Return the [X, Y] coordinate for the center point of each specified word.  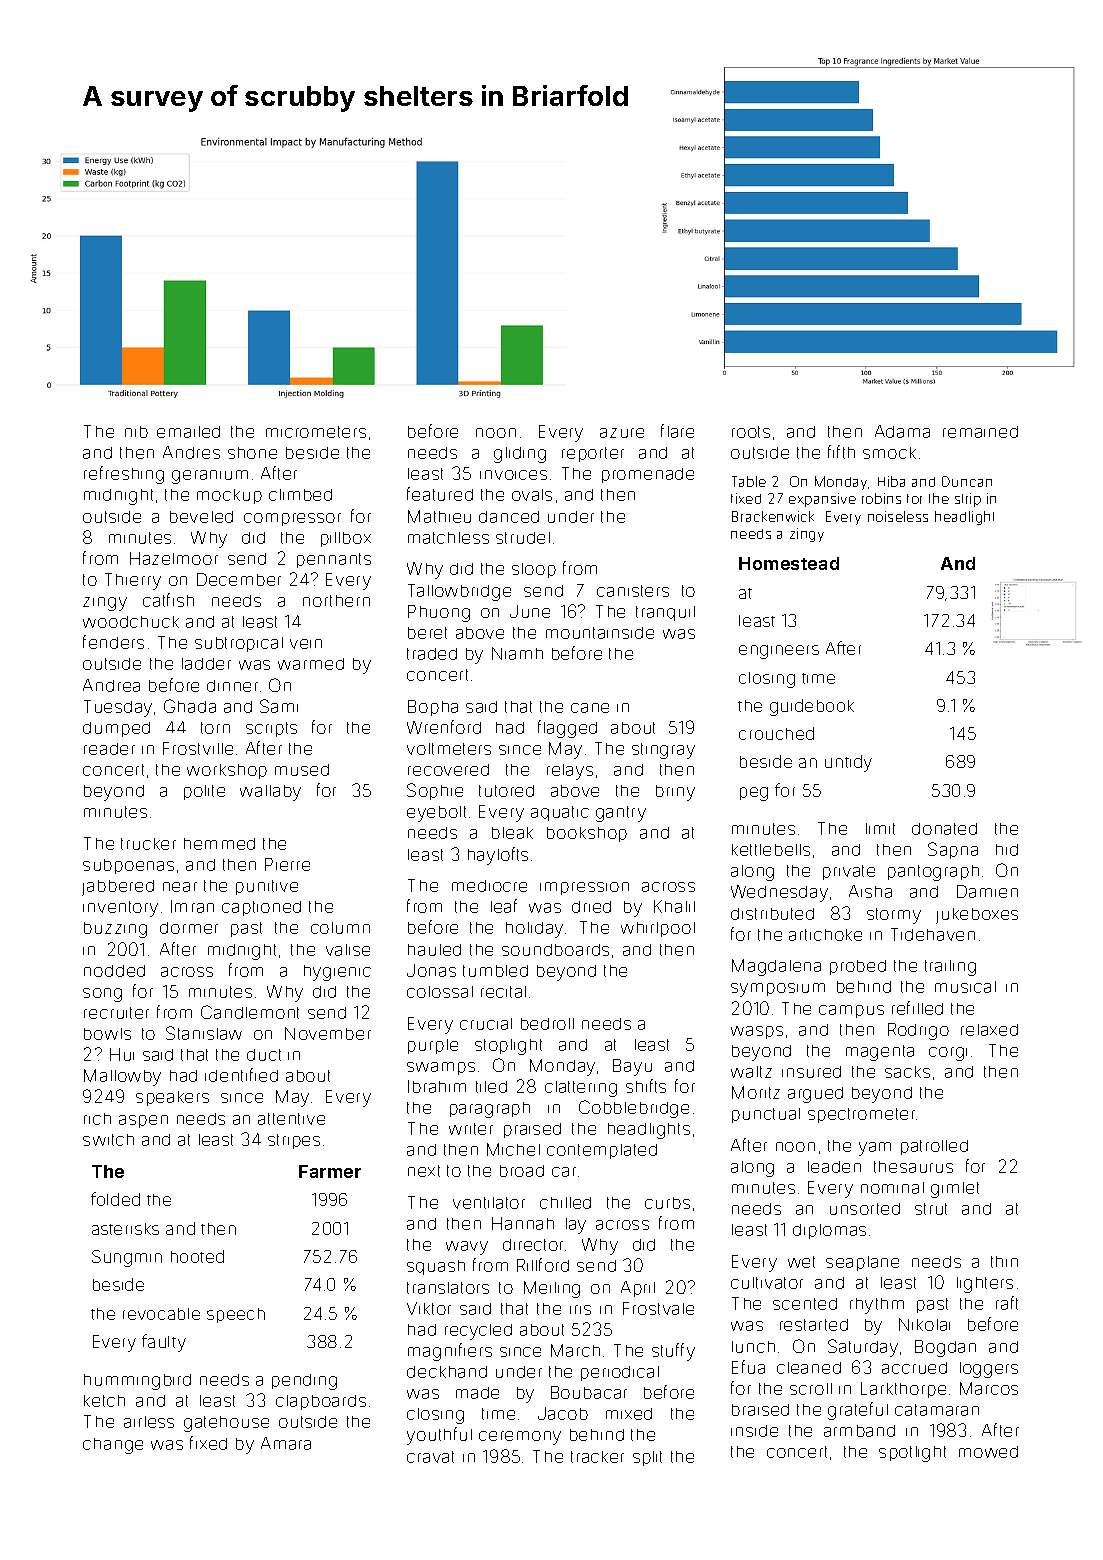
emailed [188, 432]
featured [440, 494]
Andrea [111, 685]
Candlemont [250, 1012]
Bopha [433, 708]
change [113, 1446]
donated [944, 829]
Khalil [674, 906]
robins [881, 498]
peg [754, 794]
